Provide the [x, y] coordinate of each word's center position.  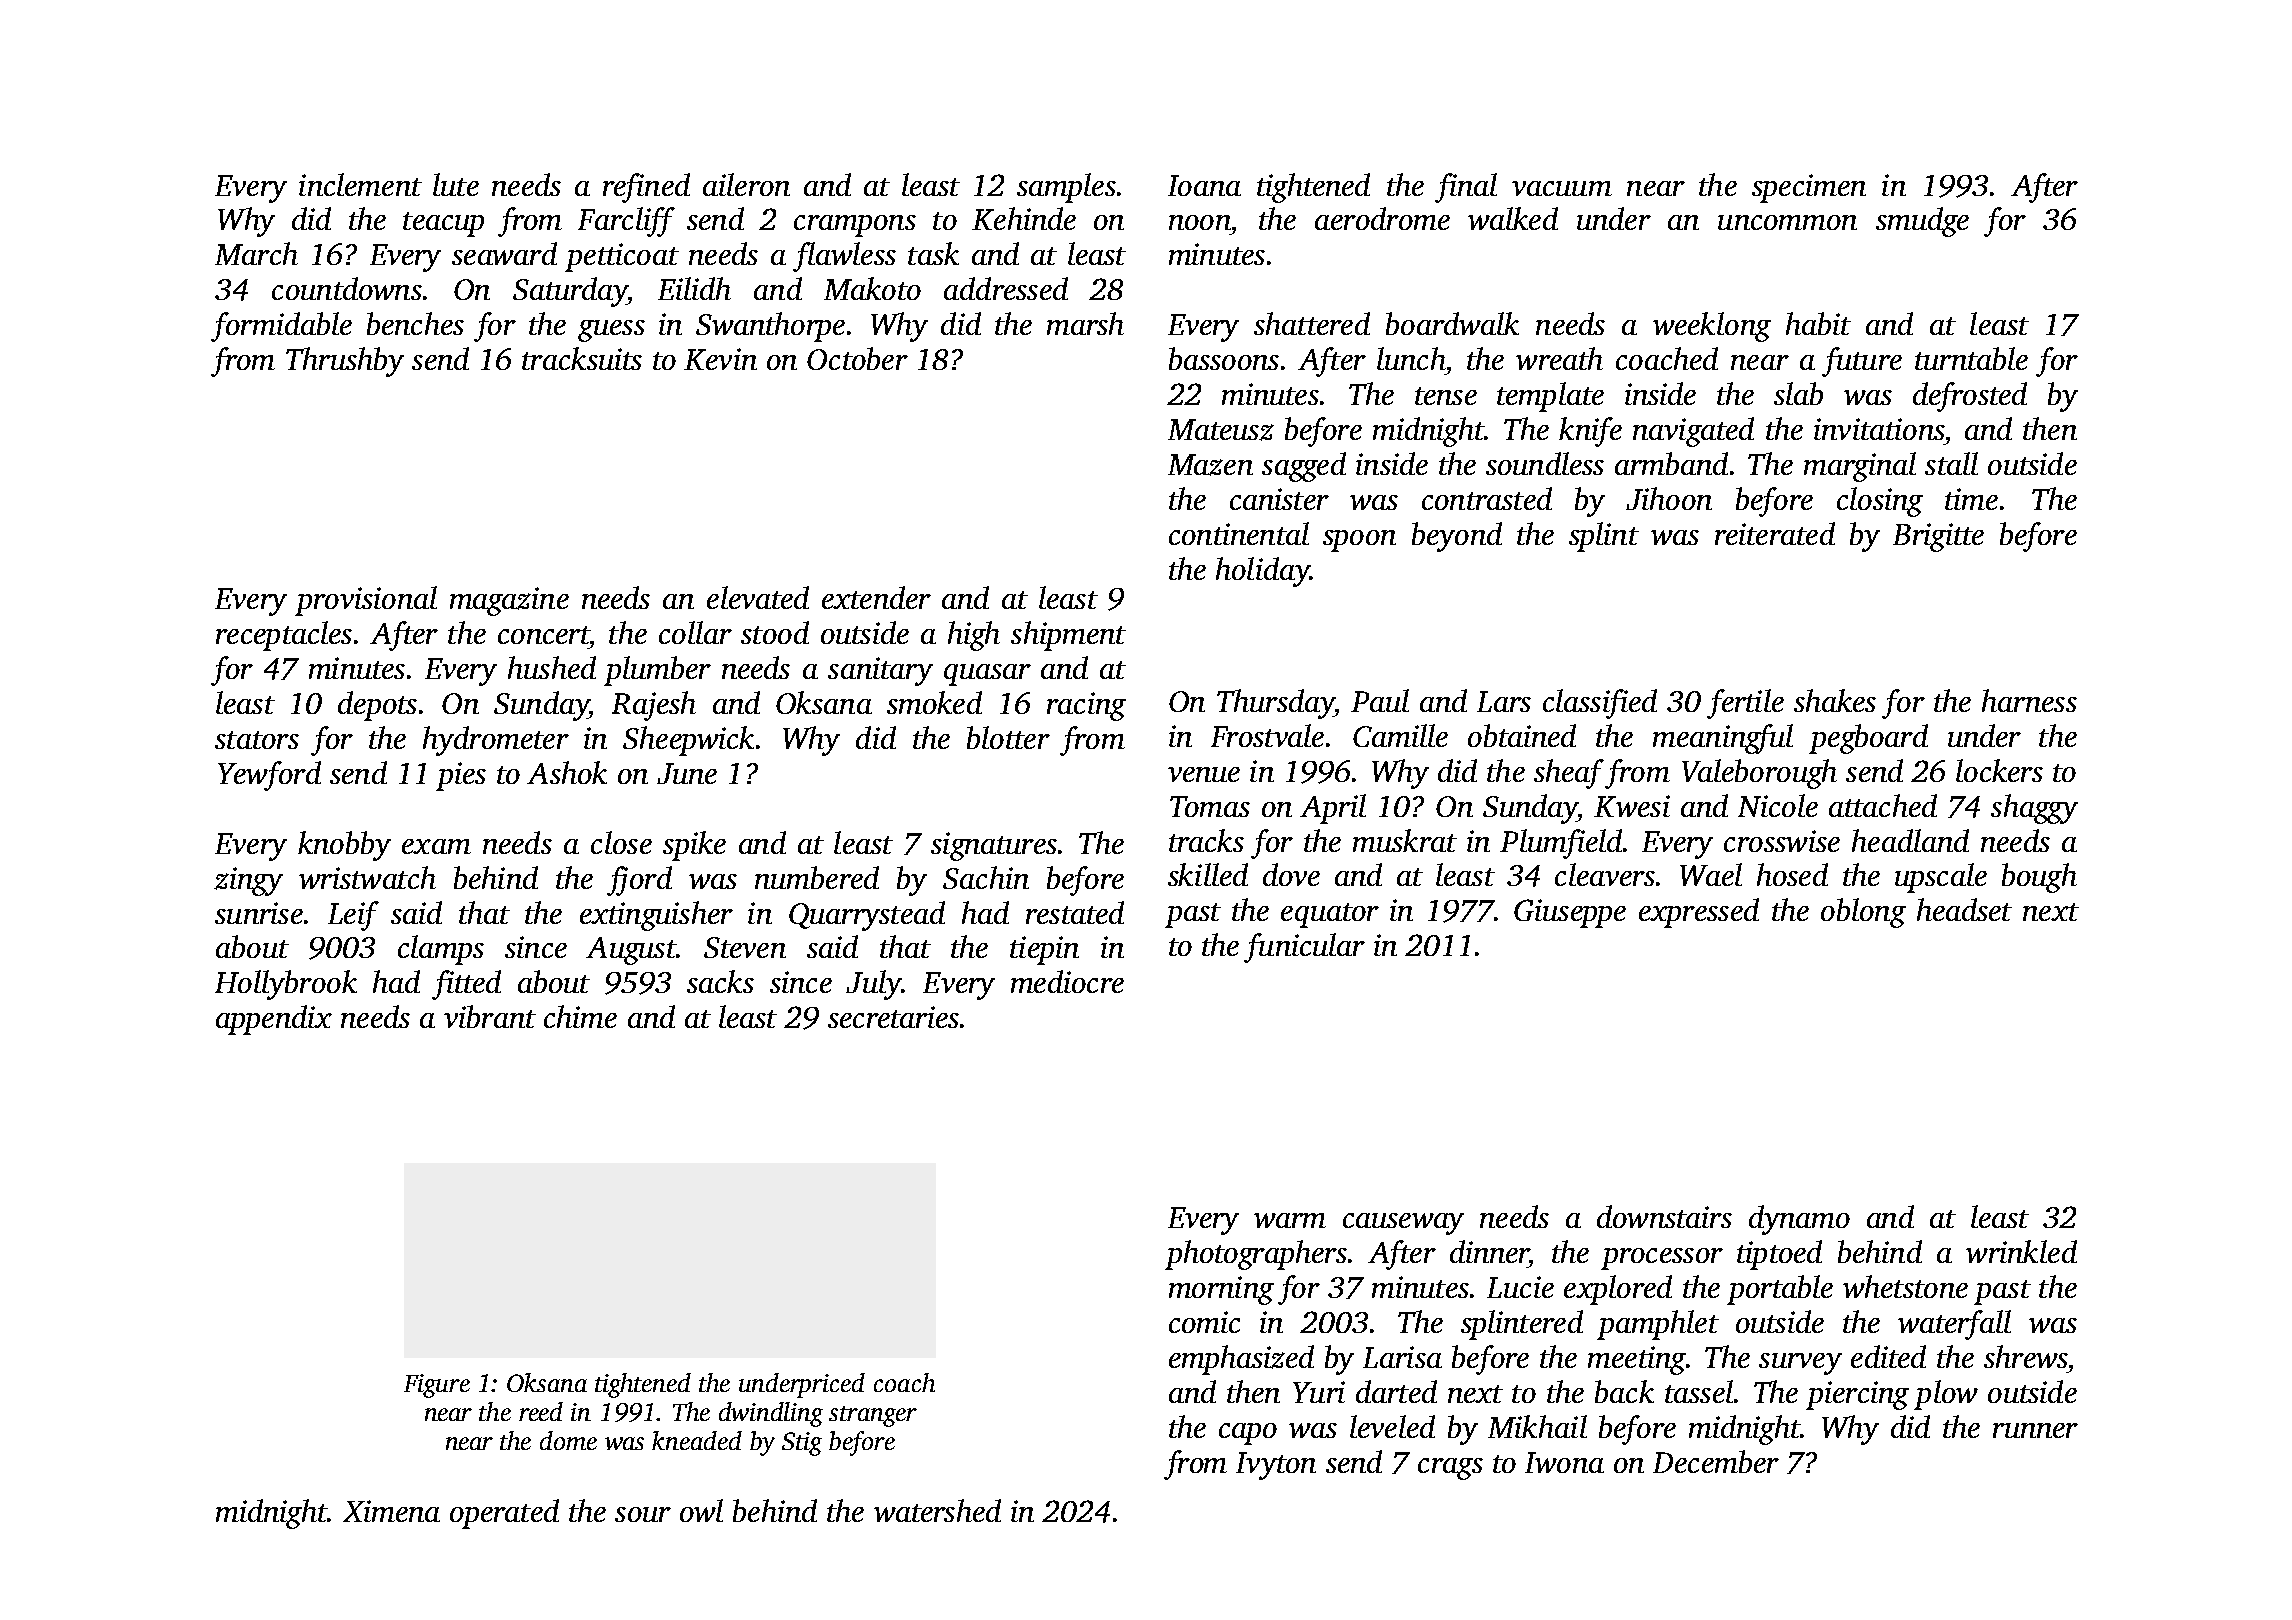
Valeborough [1759, 774]
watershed [937, 1510]
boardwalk [1452, 323]
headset [1964, 909]
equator [1330, 915]
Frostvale [1267, 735]
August [631, 951]
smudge [1922, 222]
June [687, 773]
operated [504, 1514]
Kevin [720, 359]
